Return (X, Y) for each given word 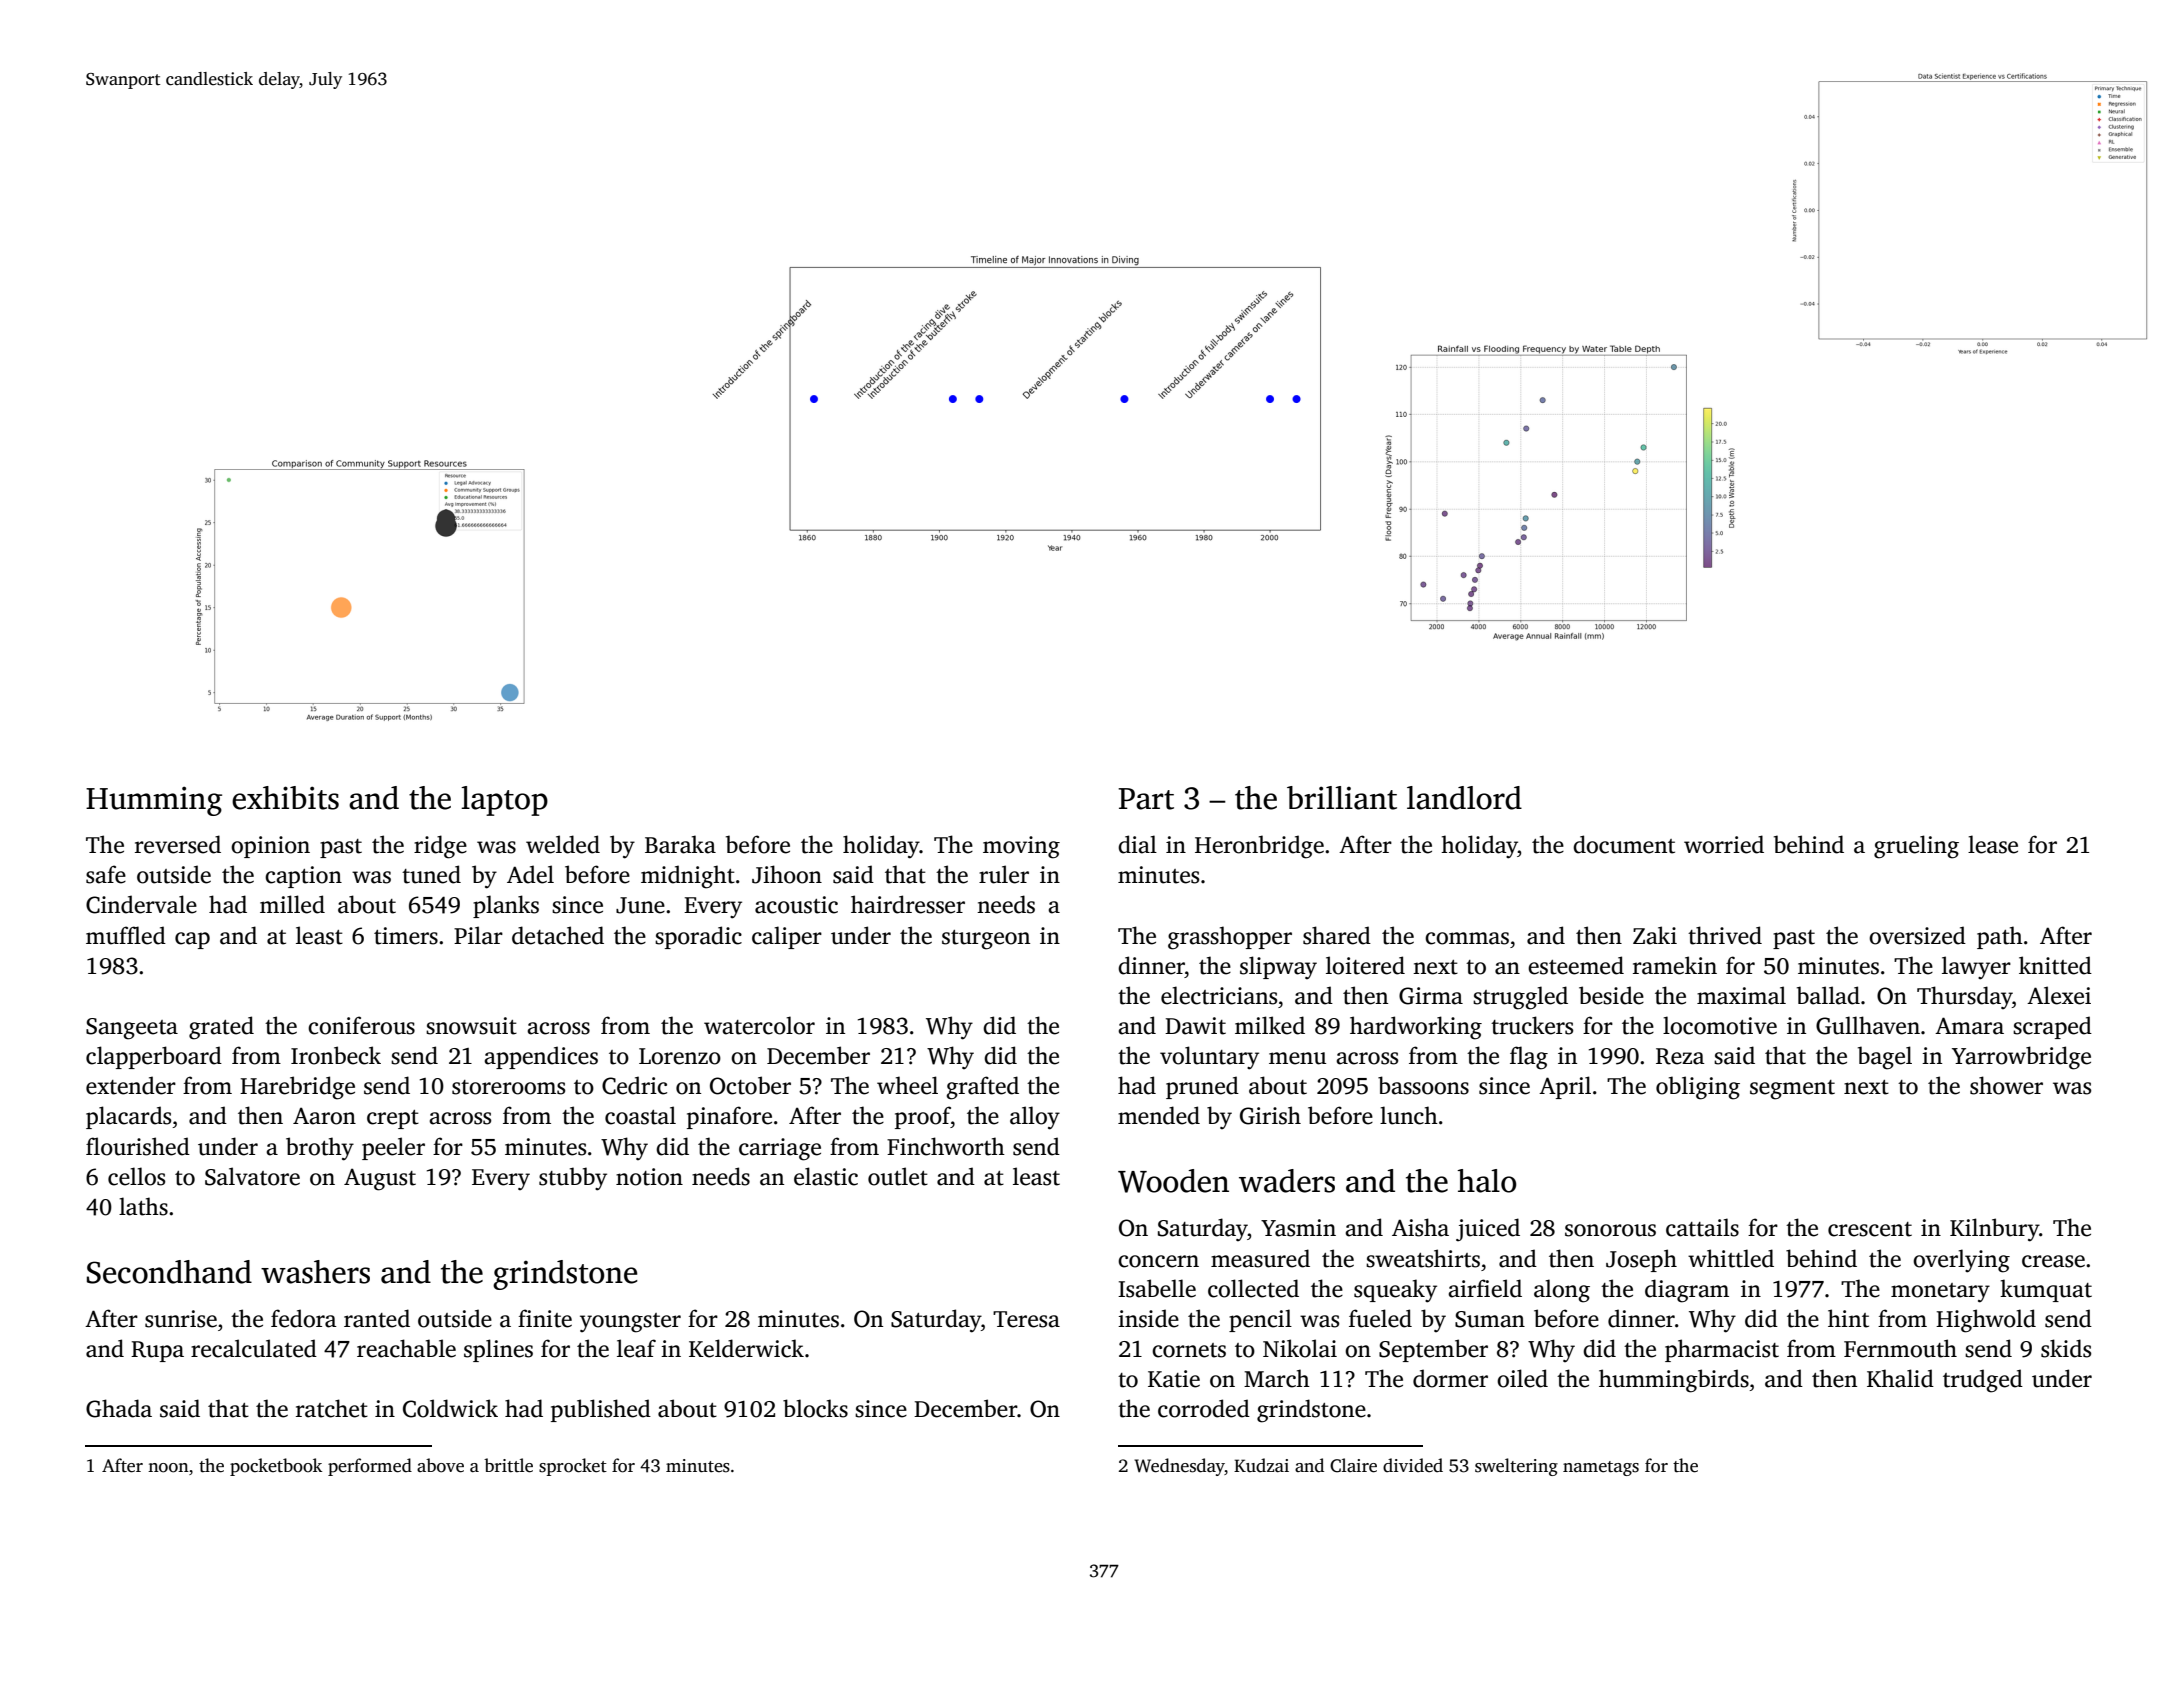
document (1624, 844)
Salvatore (252, 1176)
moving (1021, 847)
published (601, 1410)
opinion (270, 847)
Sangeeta (132, 1029)
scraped (2052, 1027)
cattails (1702, 1227)
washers (315, 1272)
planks (506, 906)
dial (1137, 844)
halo (1487, 1181)
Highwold (1986, 1321)
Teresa (1026, 1319)
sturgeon (986, 940)
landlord (1464, 798)
